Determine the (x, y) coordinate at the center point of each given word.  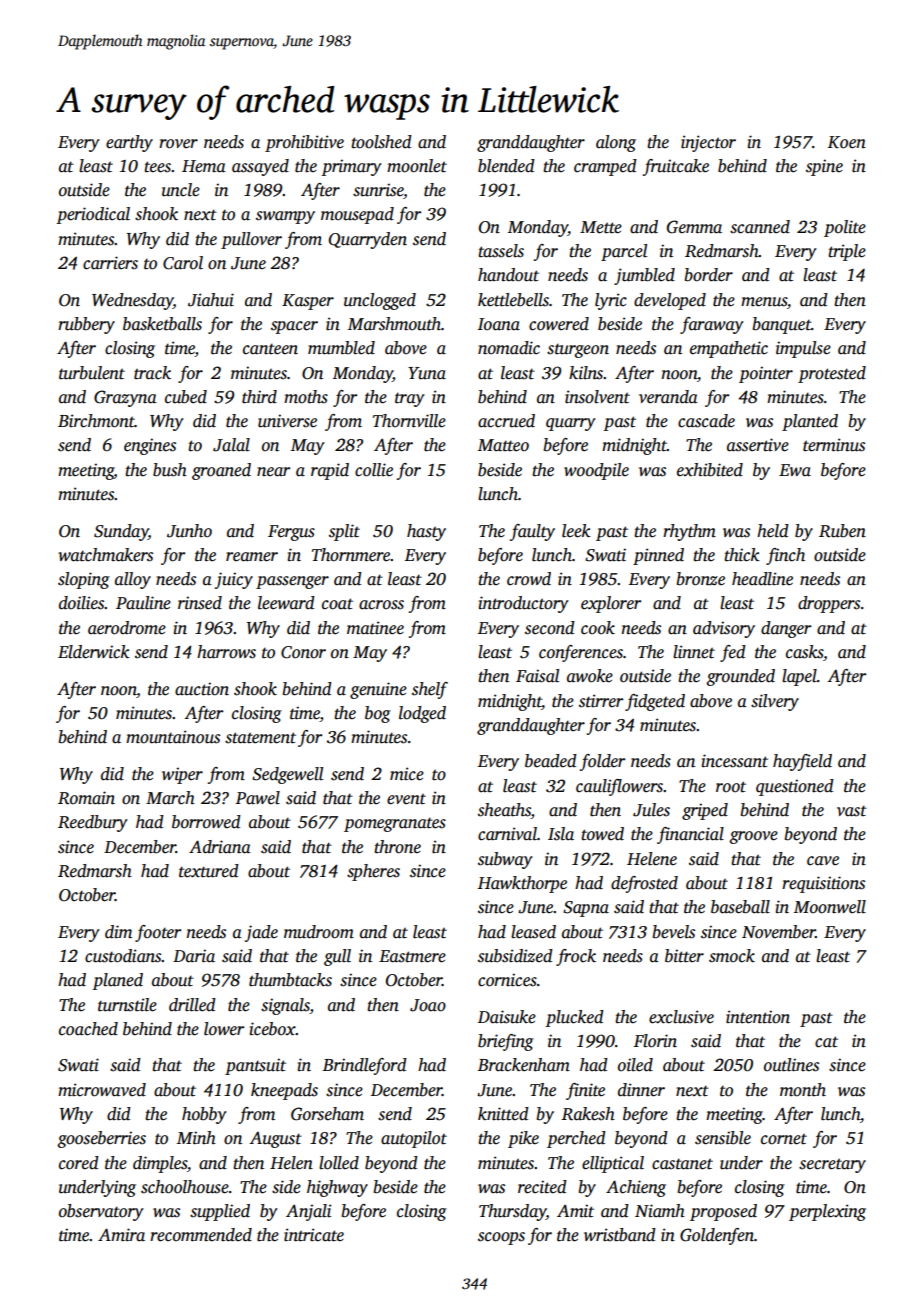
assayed (260, 167)
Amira (121, 1235)
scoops (501, 1238)
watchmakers (105, 555)
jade (261, 933)
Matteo (503, 445)
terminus (834, 445)
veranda (668, 397)
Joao (428, 1005)
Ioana (499, 324)
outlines (791, 1065)
